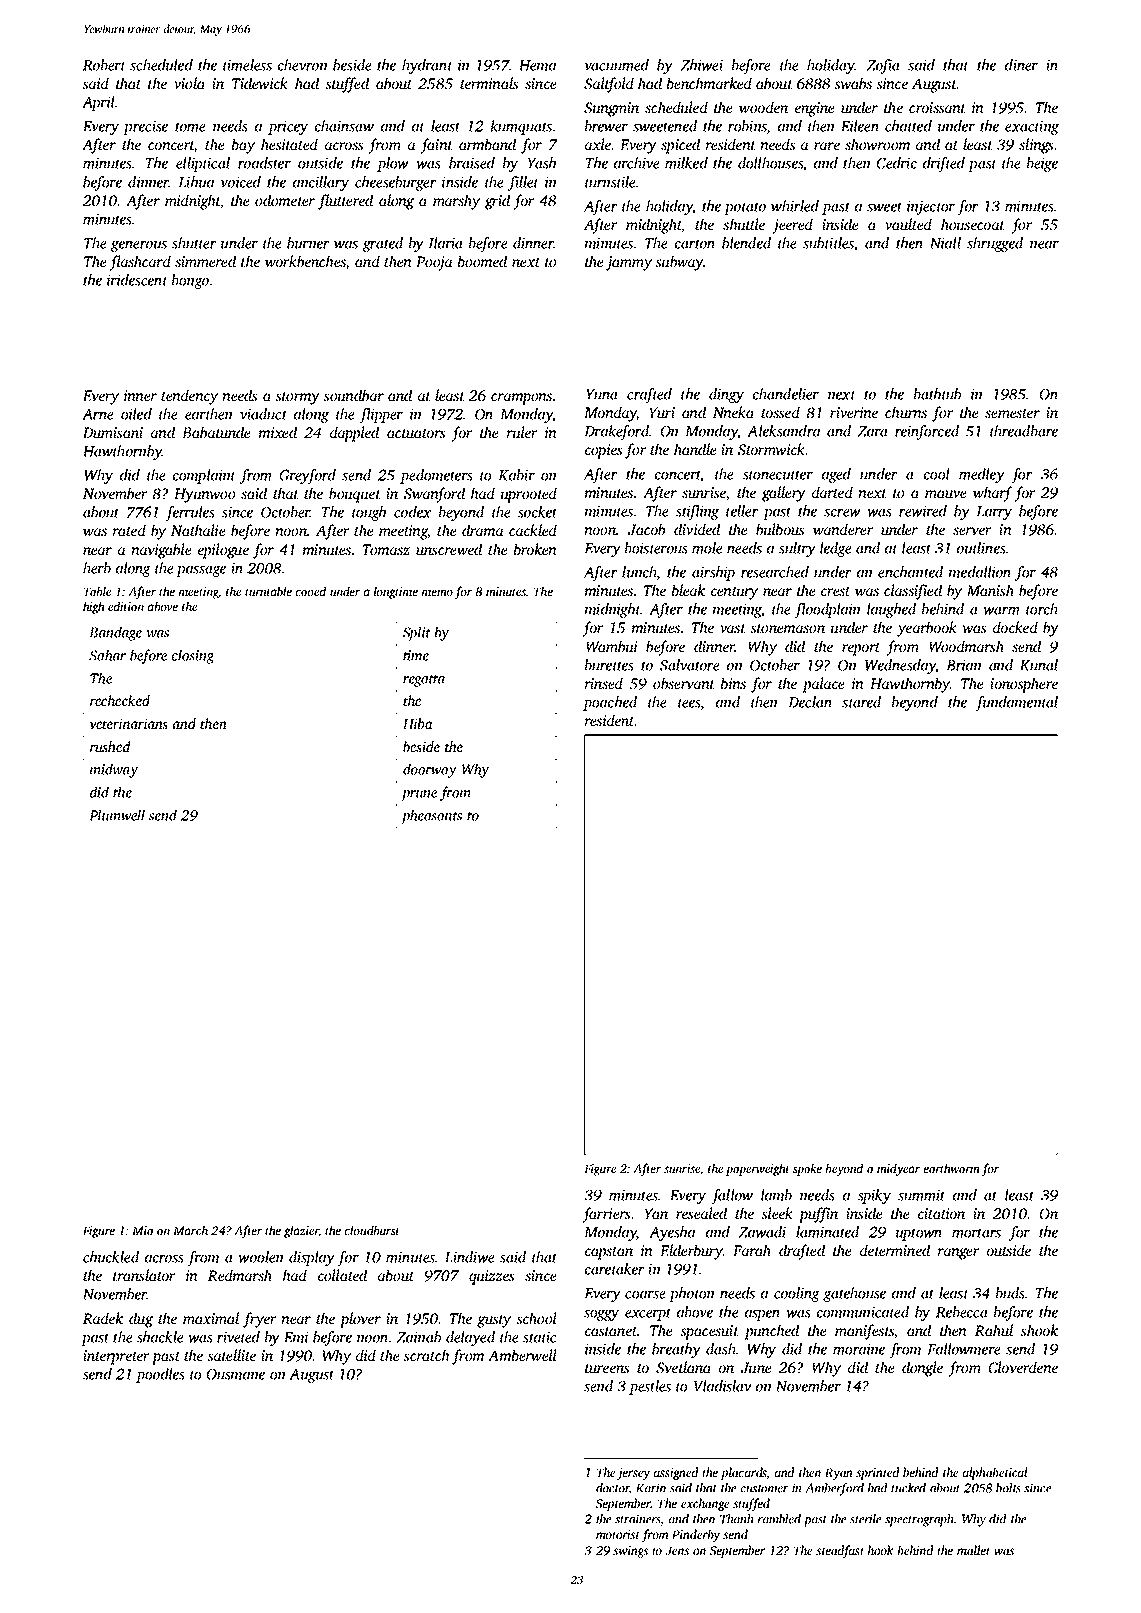  I want to click on resealed, so click(701, 1213).
